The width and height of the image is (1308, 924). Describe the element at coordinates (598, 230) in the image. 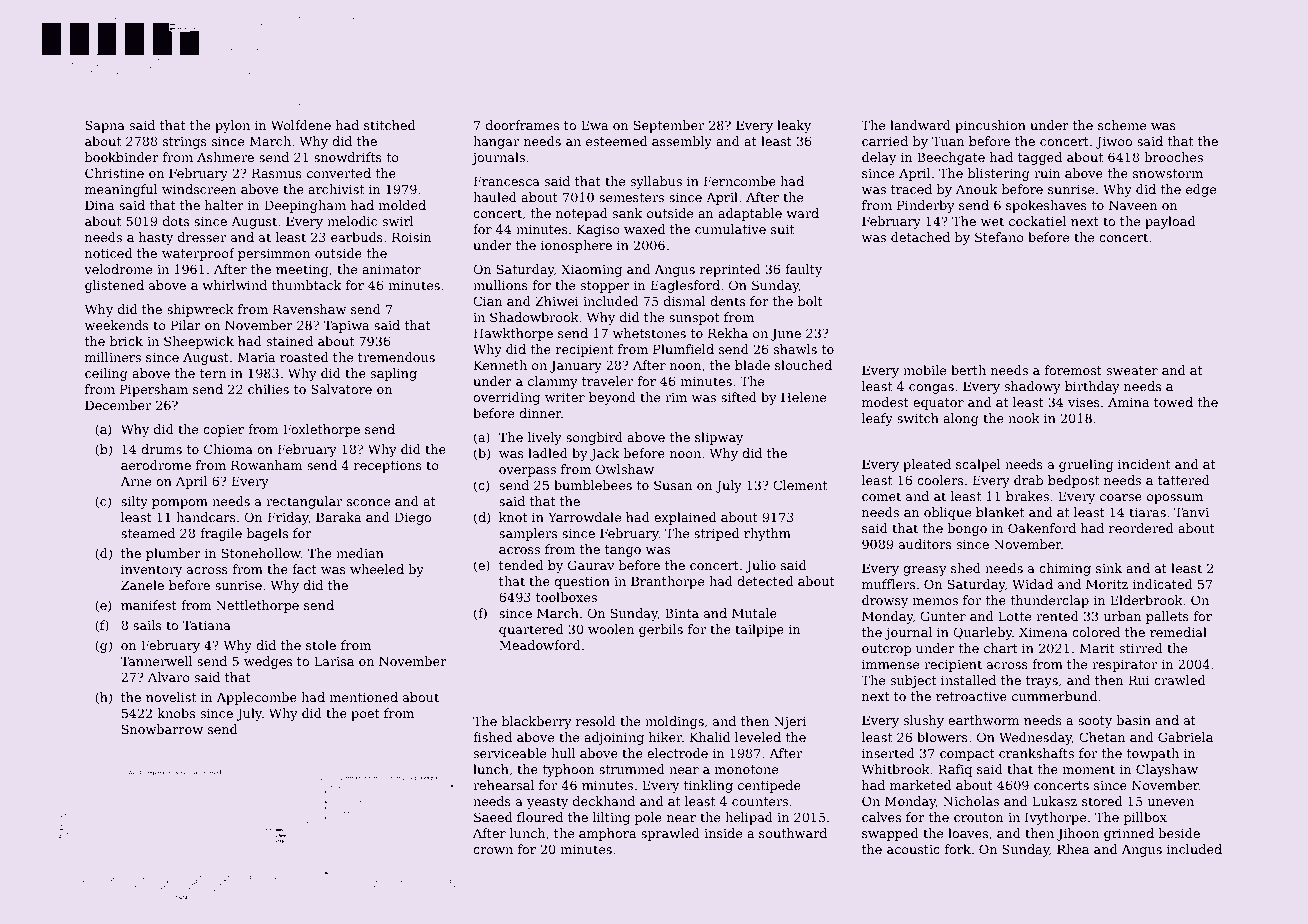

I see `Kagiso` at that location.
